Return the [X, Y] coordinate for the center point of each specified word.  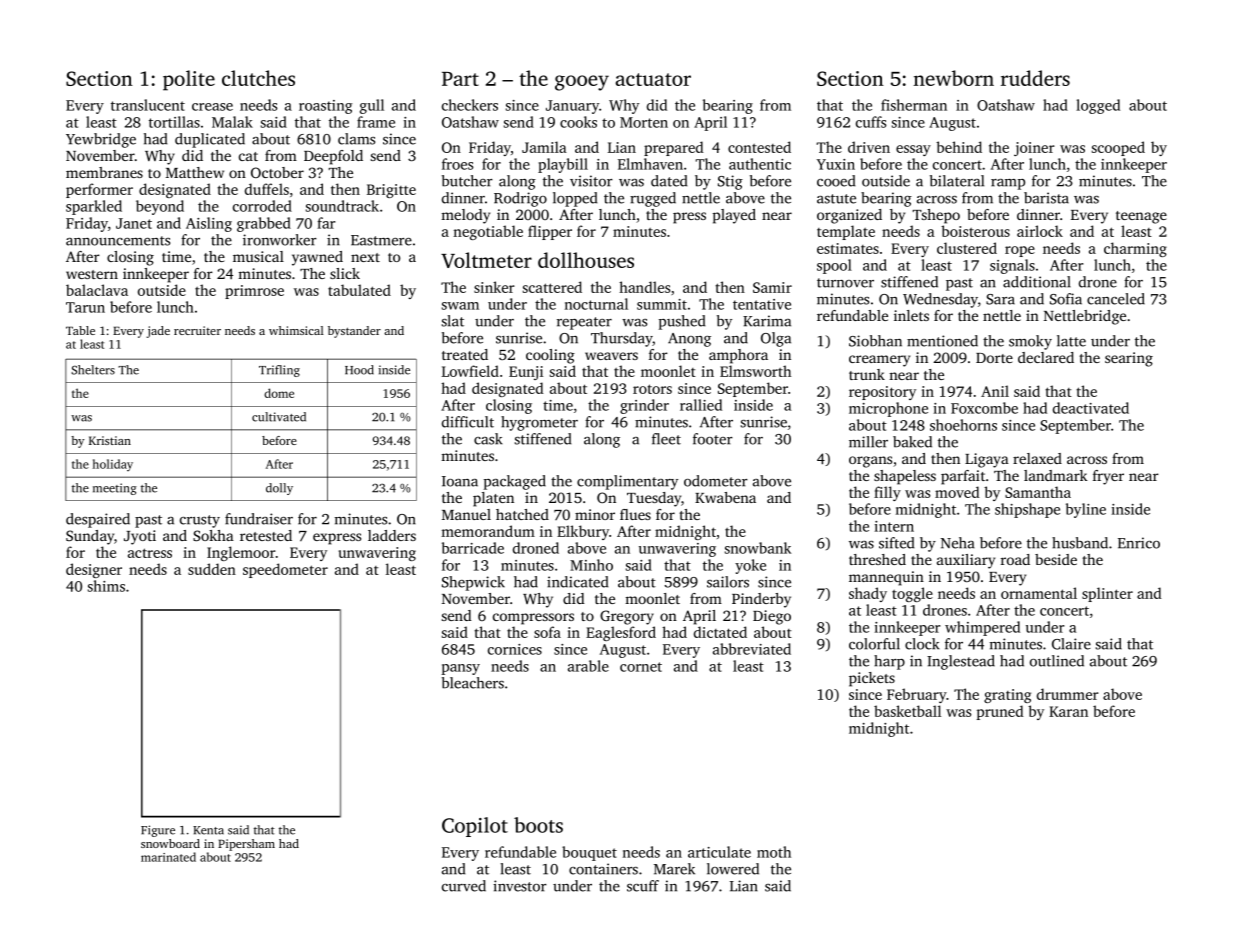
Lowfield [470, 371]
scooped [1118, 148]
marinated [168, 857]
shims [106, 586]
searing [1129, 359]
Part [460, 79]
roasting [325, 107]
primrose [254, 292]
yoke [750, 566]
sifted [896, 543]
